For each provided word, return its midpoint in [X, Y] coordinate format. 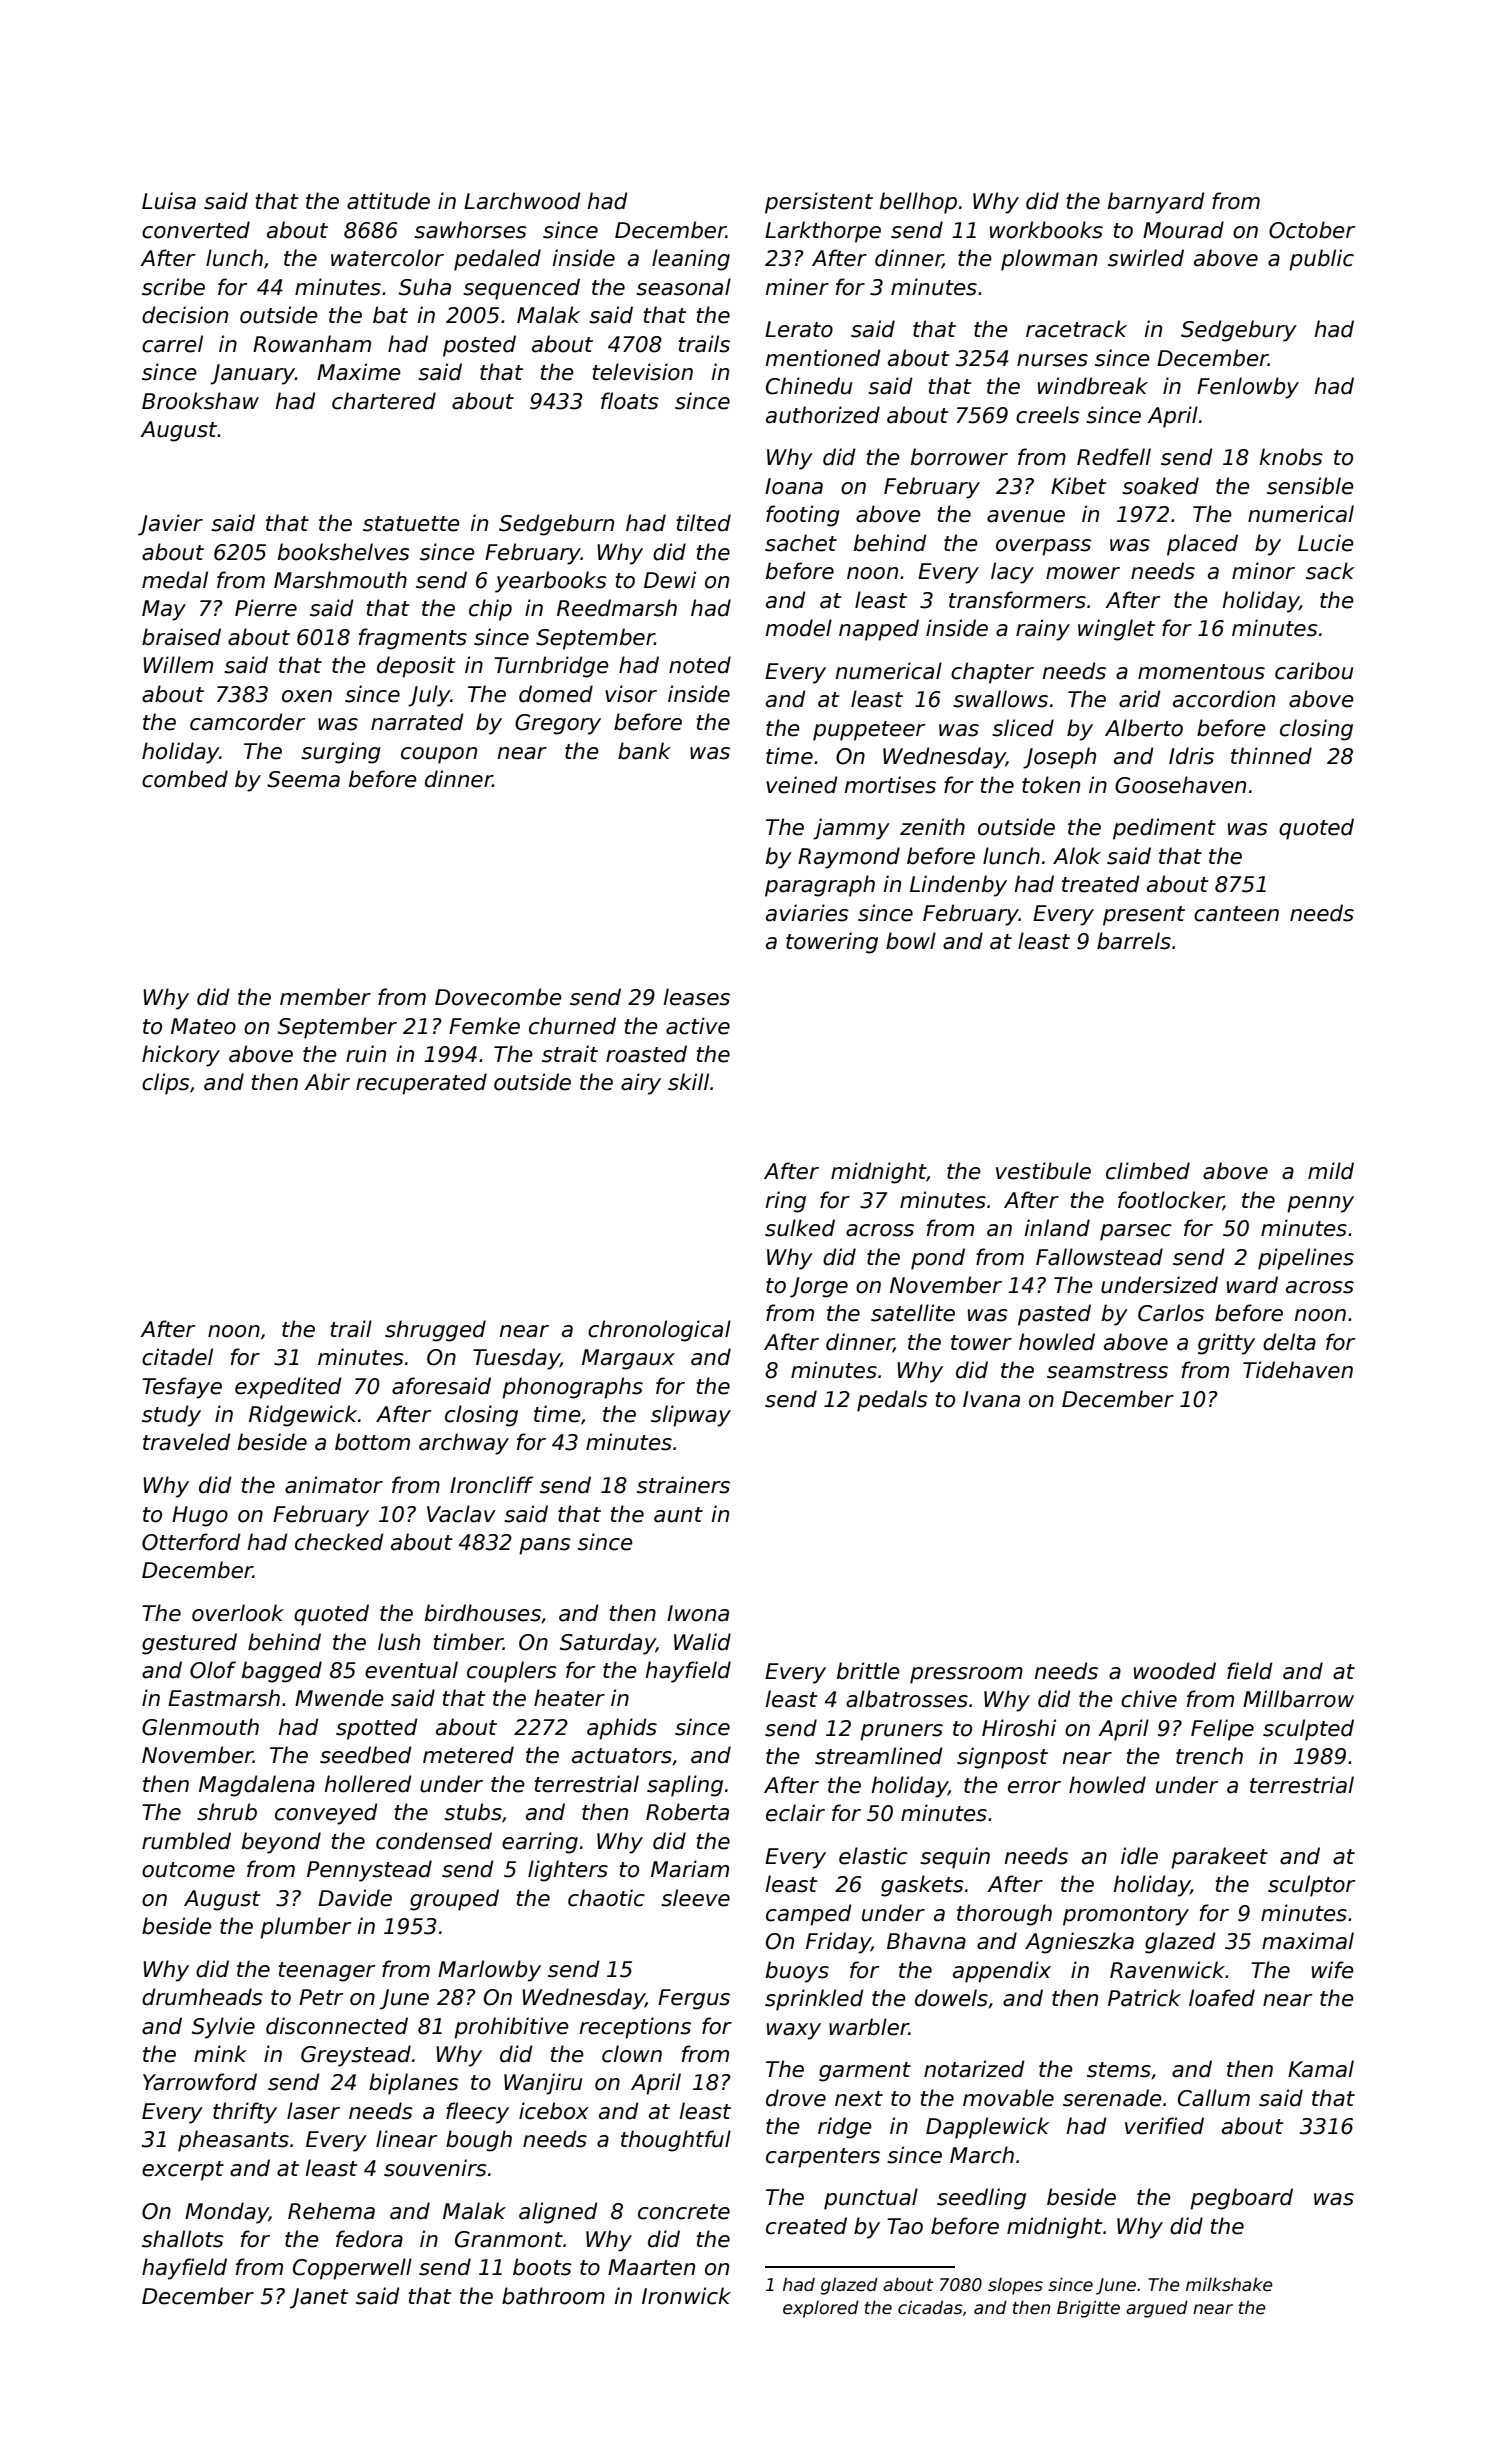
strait [570, 1054]
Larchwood [522, 201]
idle [1139, 1856]
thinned [1271, 756]
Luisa [169, 201]
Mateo [203, 1026]
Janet [319, 2298]
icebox [554, 2111]
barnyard [1156, 203]
